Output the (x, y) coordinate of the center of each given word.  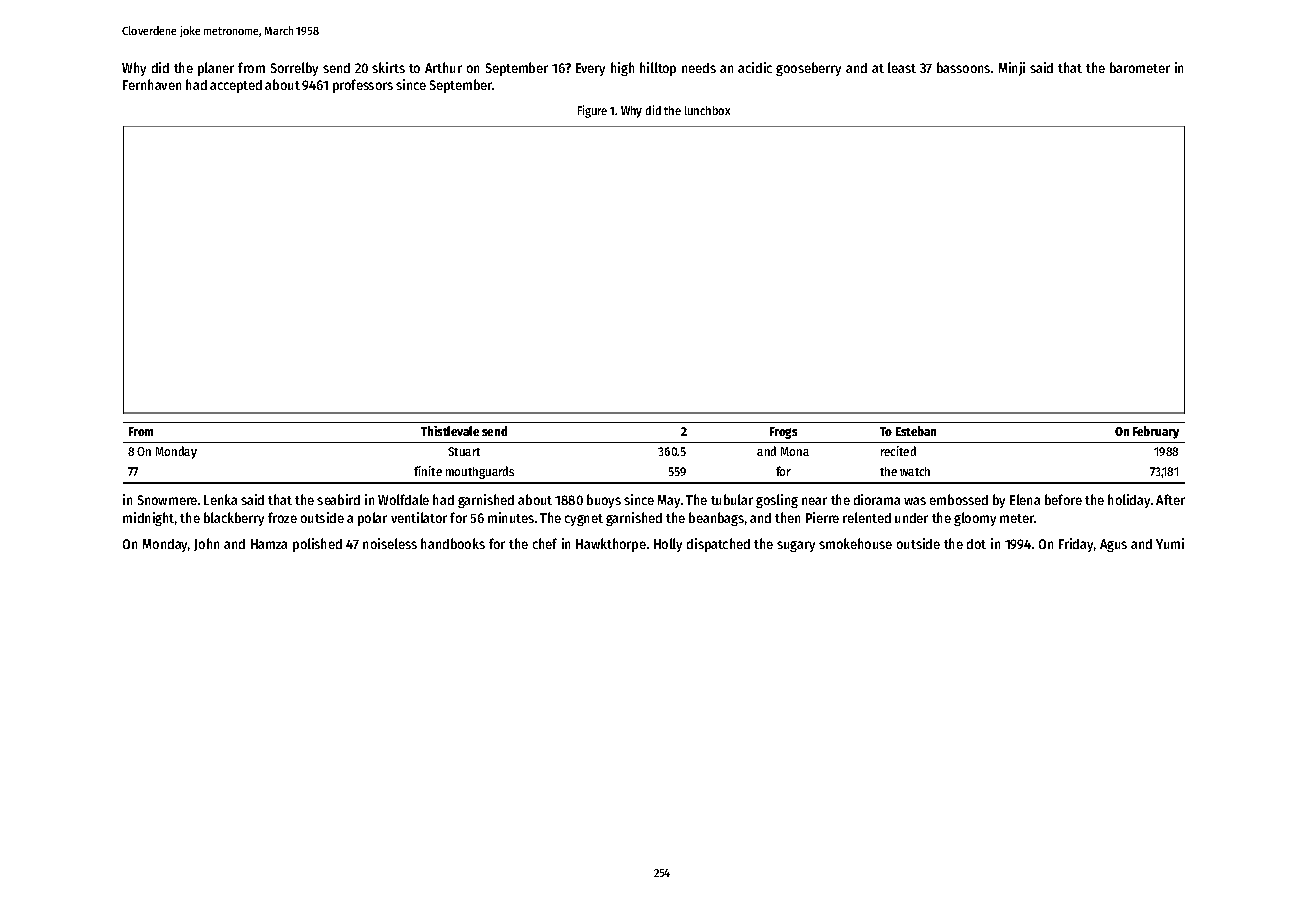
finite (428, 471)
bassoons (963, 67)
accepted (236, 86)
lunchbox (707, 110)
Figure (592, 111)
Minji (1012, 69)
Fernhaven (152, 84)
